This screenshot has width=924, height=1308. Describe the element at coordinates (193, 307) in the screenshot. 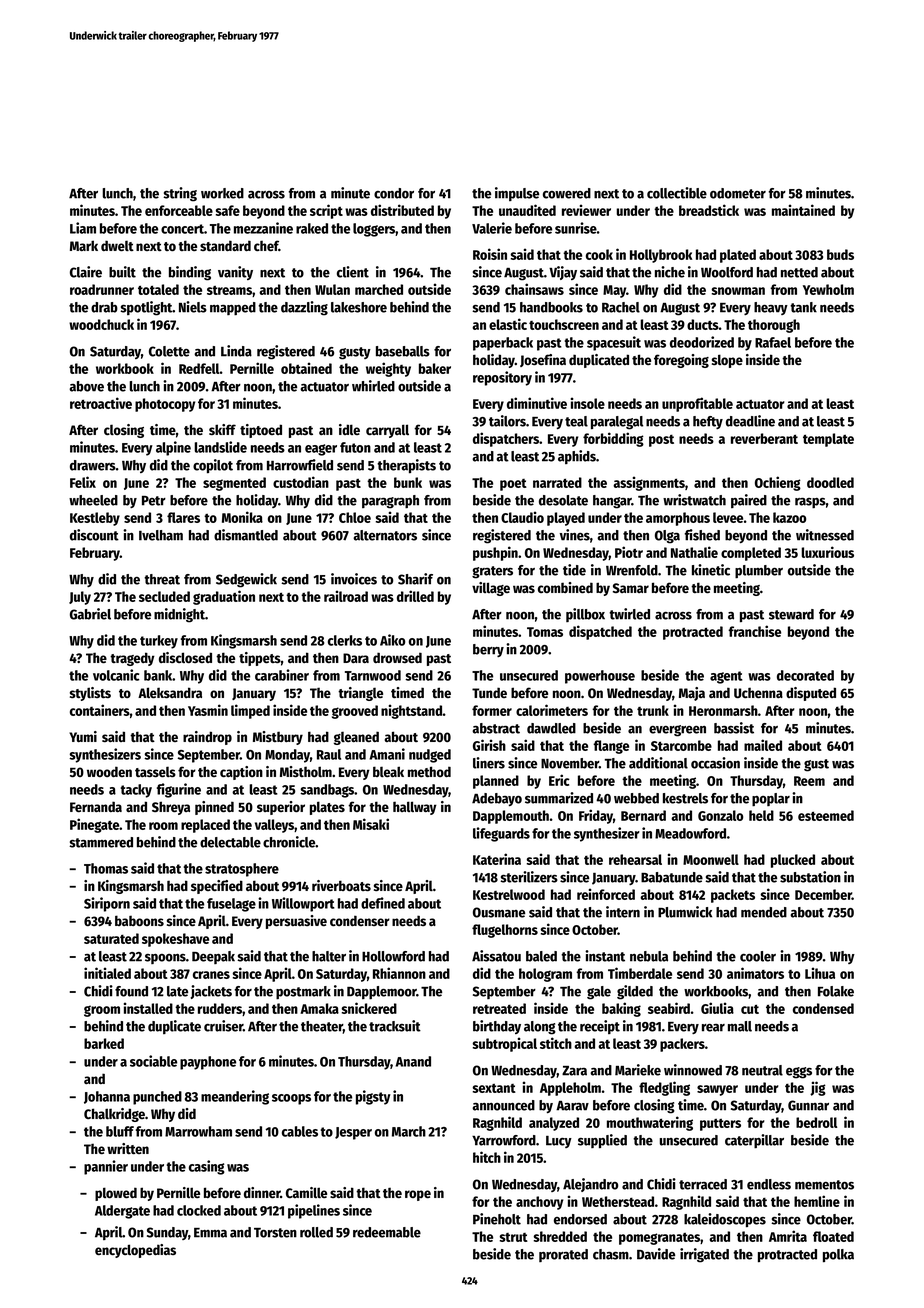

I see `Niels` at that location.
